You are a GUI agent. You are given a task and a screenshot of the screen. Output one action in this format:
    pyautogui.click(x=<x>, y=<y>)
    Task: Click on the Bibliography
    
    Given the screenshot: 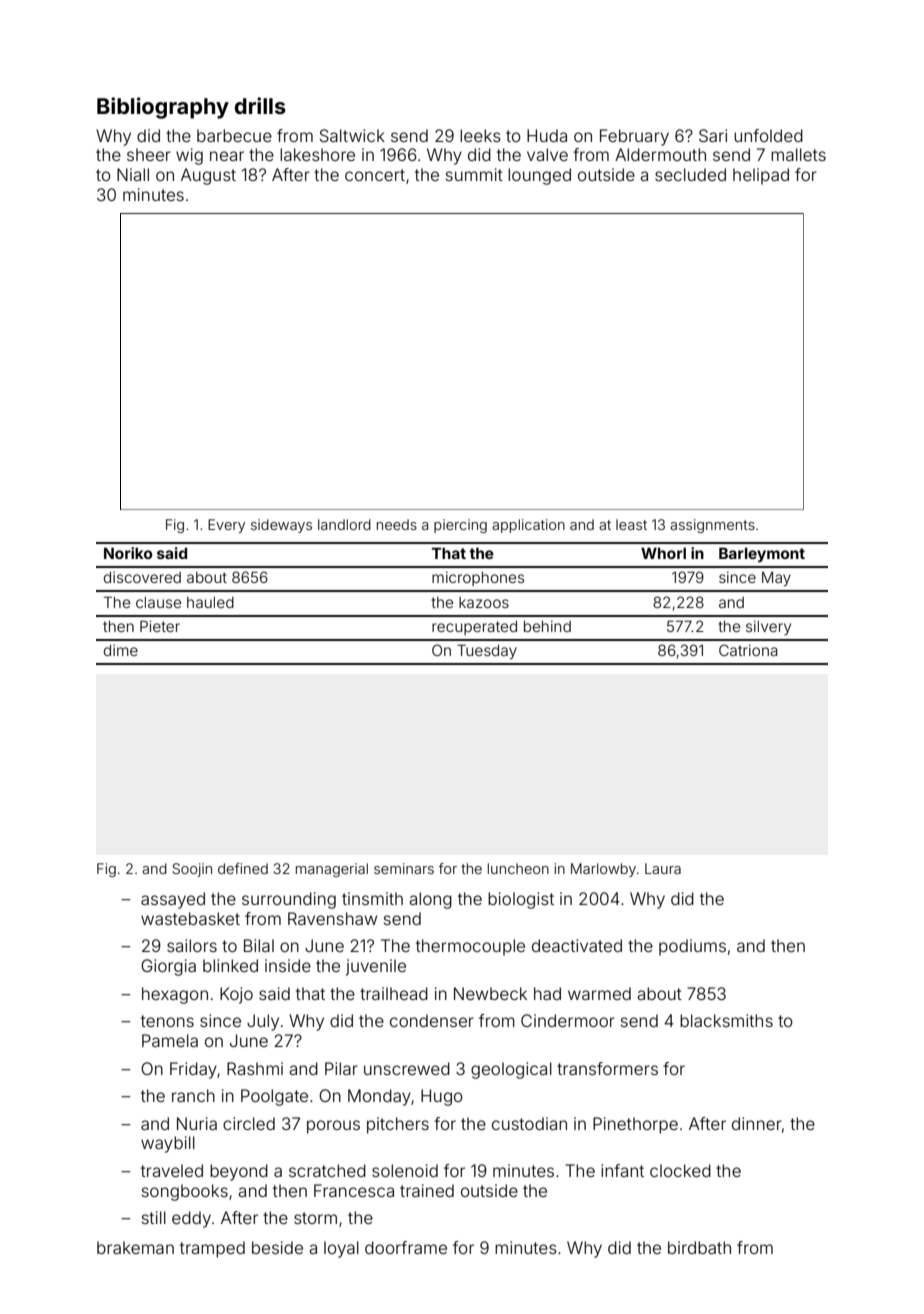 What is the action you would take?
    pyautogui.click(x=163, y=108)
